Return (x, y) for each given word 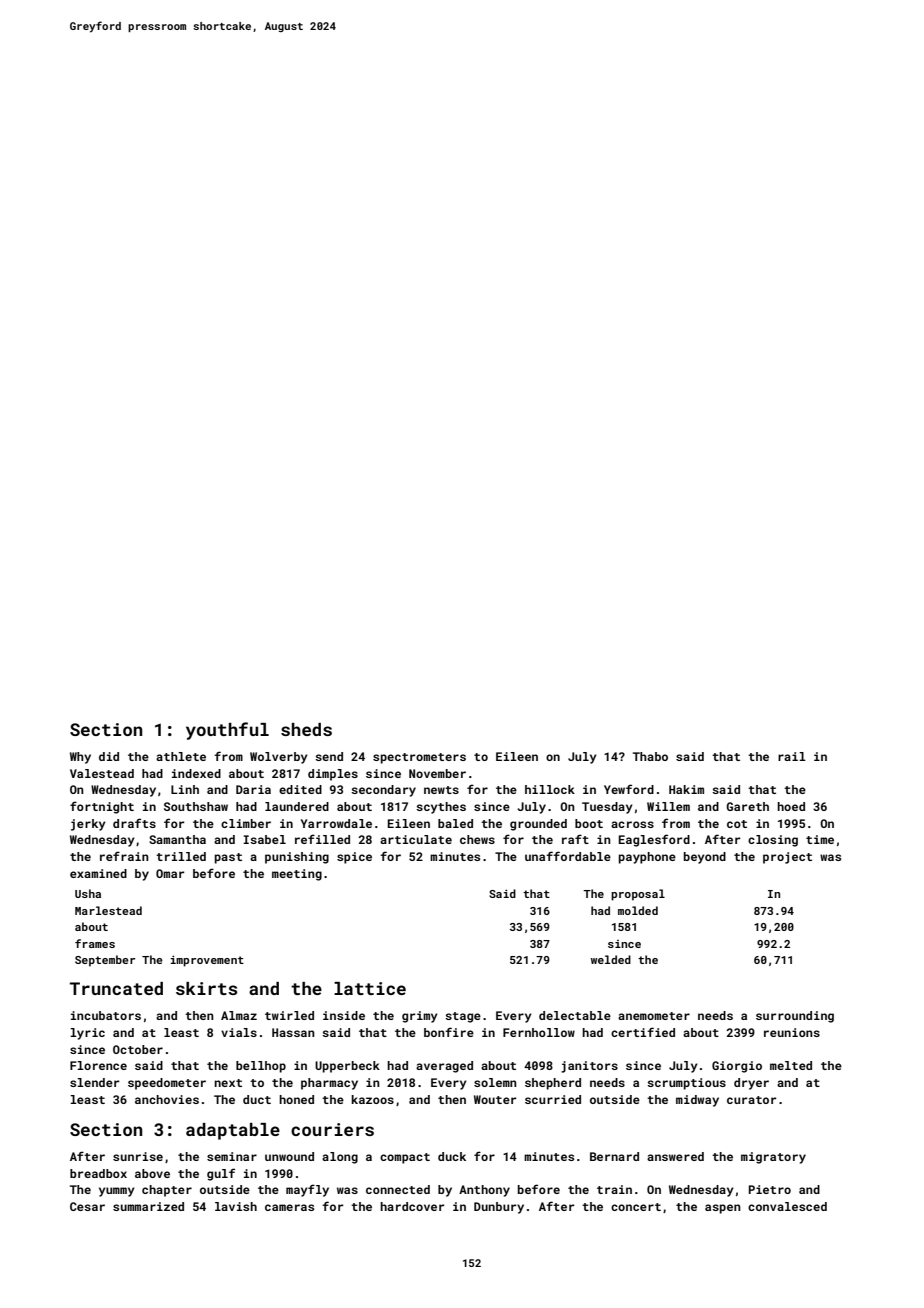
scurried (553, 1099)
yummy (117, 1192)
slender (94, 1082)
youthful (227, 731)
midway (697, 1101)
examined (98, 873)
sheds (306, 729)
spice (354, 858)
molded (638, 910)
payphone (647, 858)
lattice (370, 988)
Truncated (116, 988)
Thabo (650, 756)
